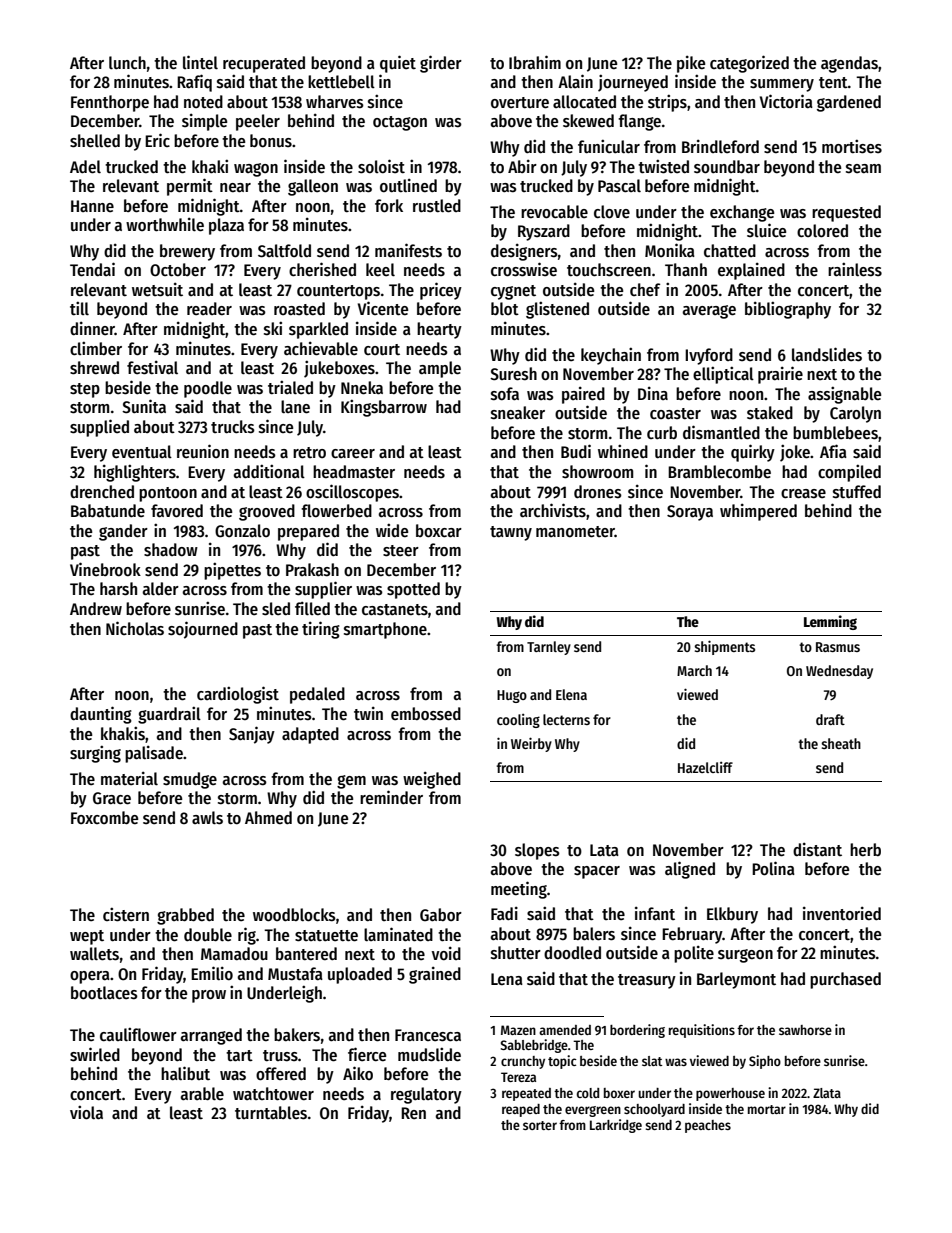 Image resolution: width=952 pixels, height=1233 pixels. Describe the element at coordinates (749, 64) in the image. I see `categorized` at that location.
